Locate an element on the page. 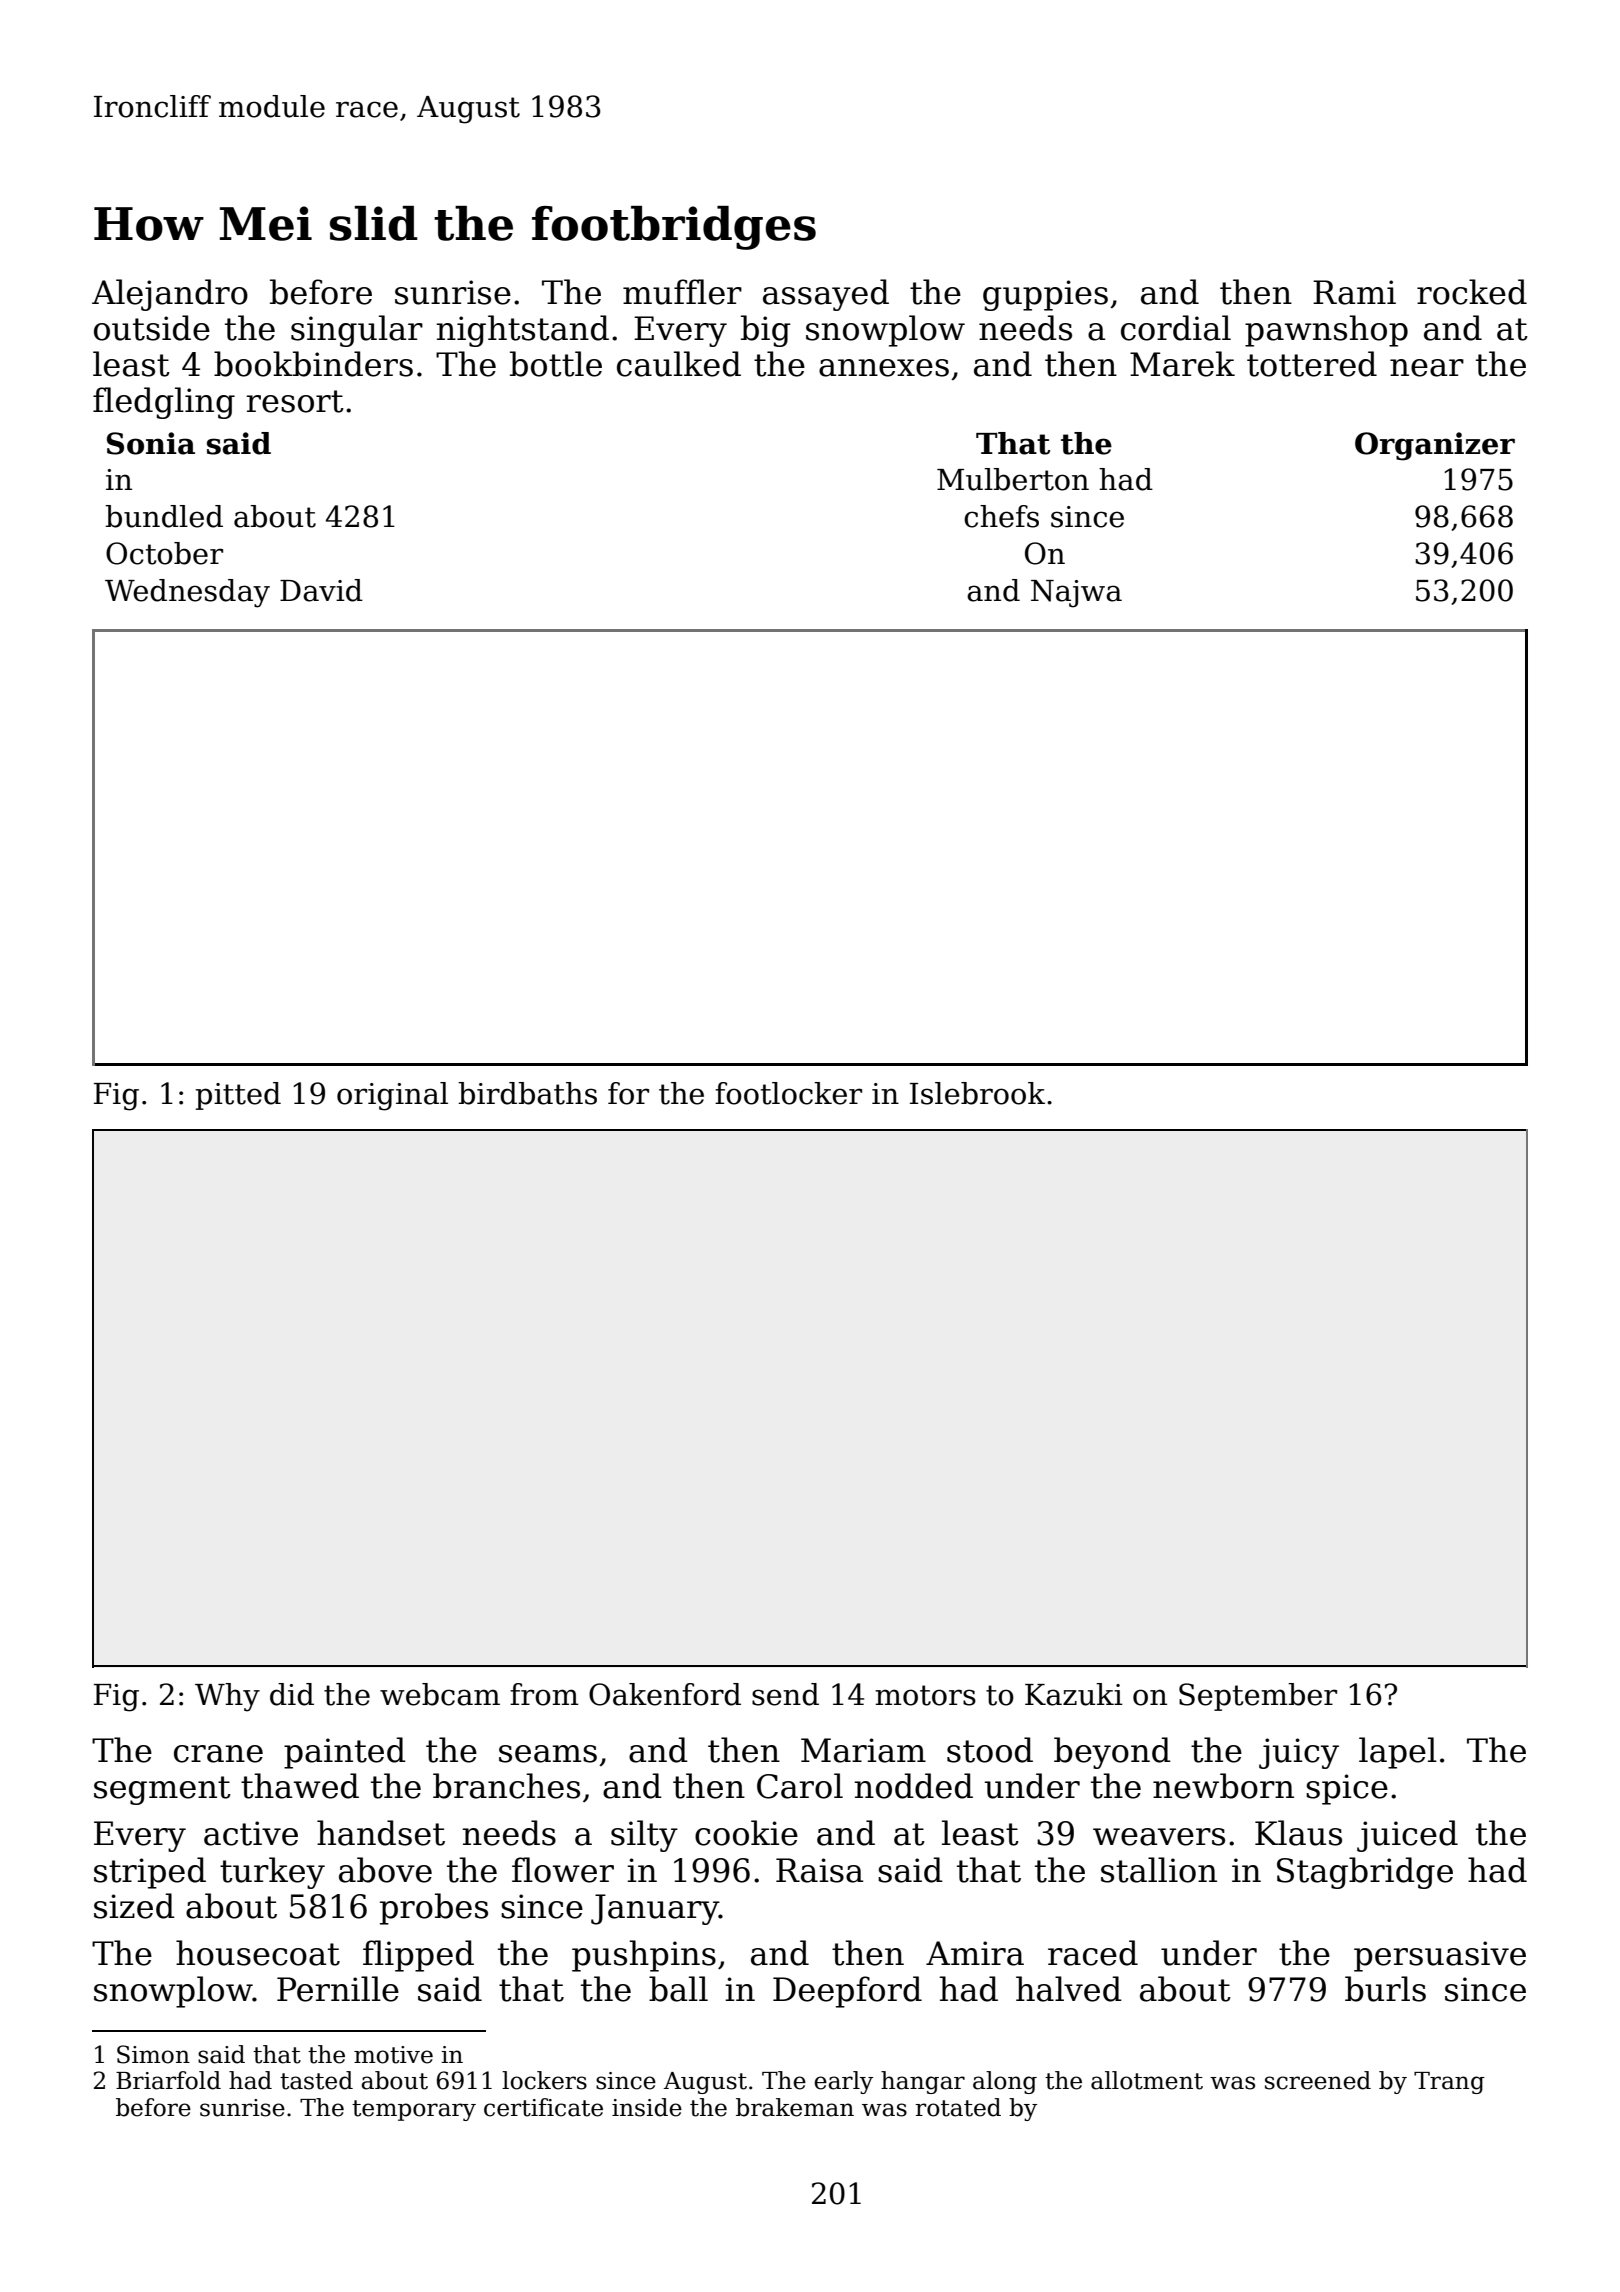  Organizer is located at coordinates (1435, 446).
